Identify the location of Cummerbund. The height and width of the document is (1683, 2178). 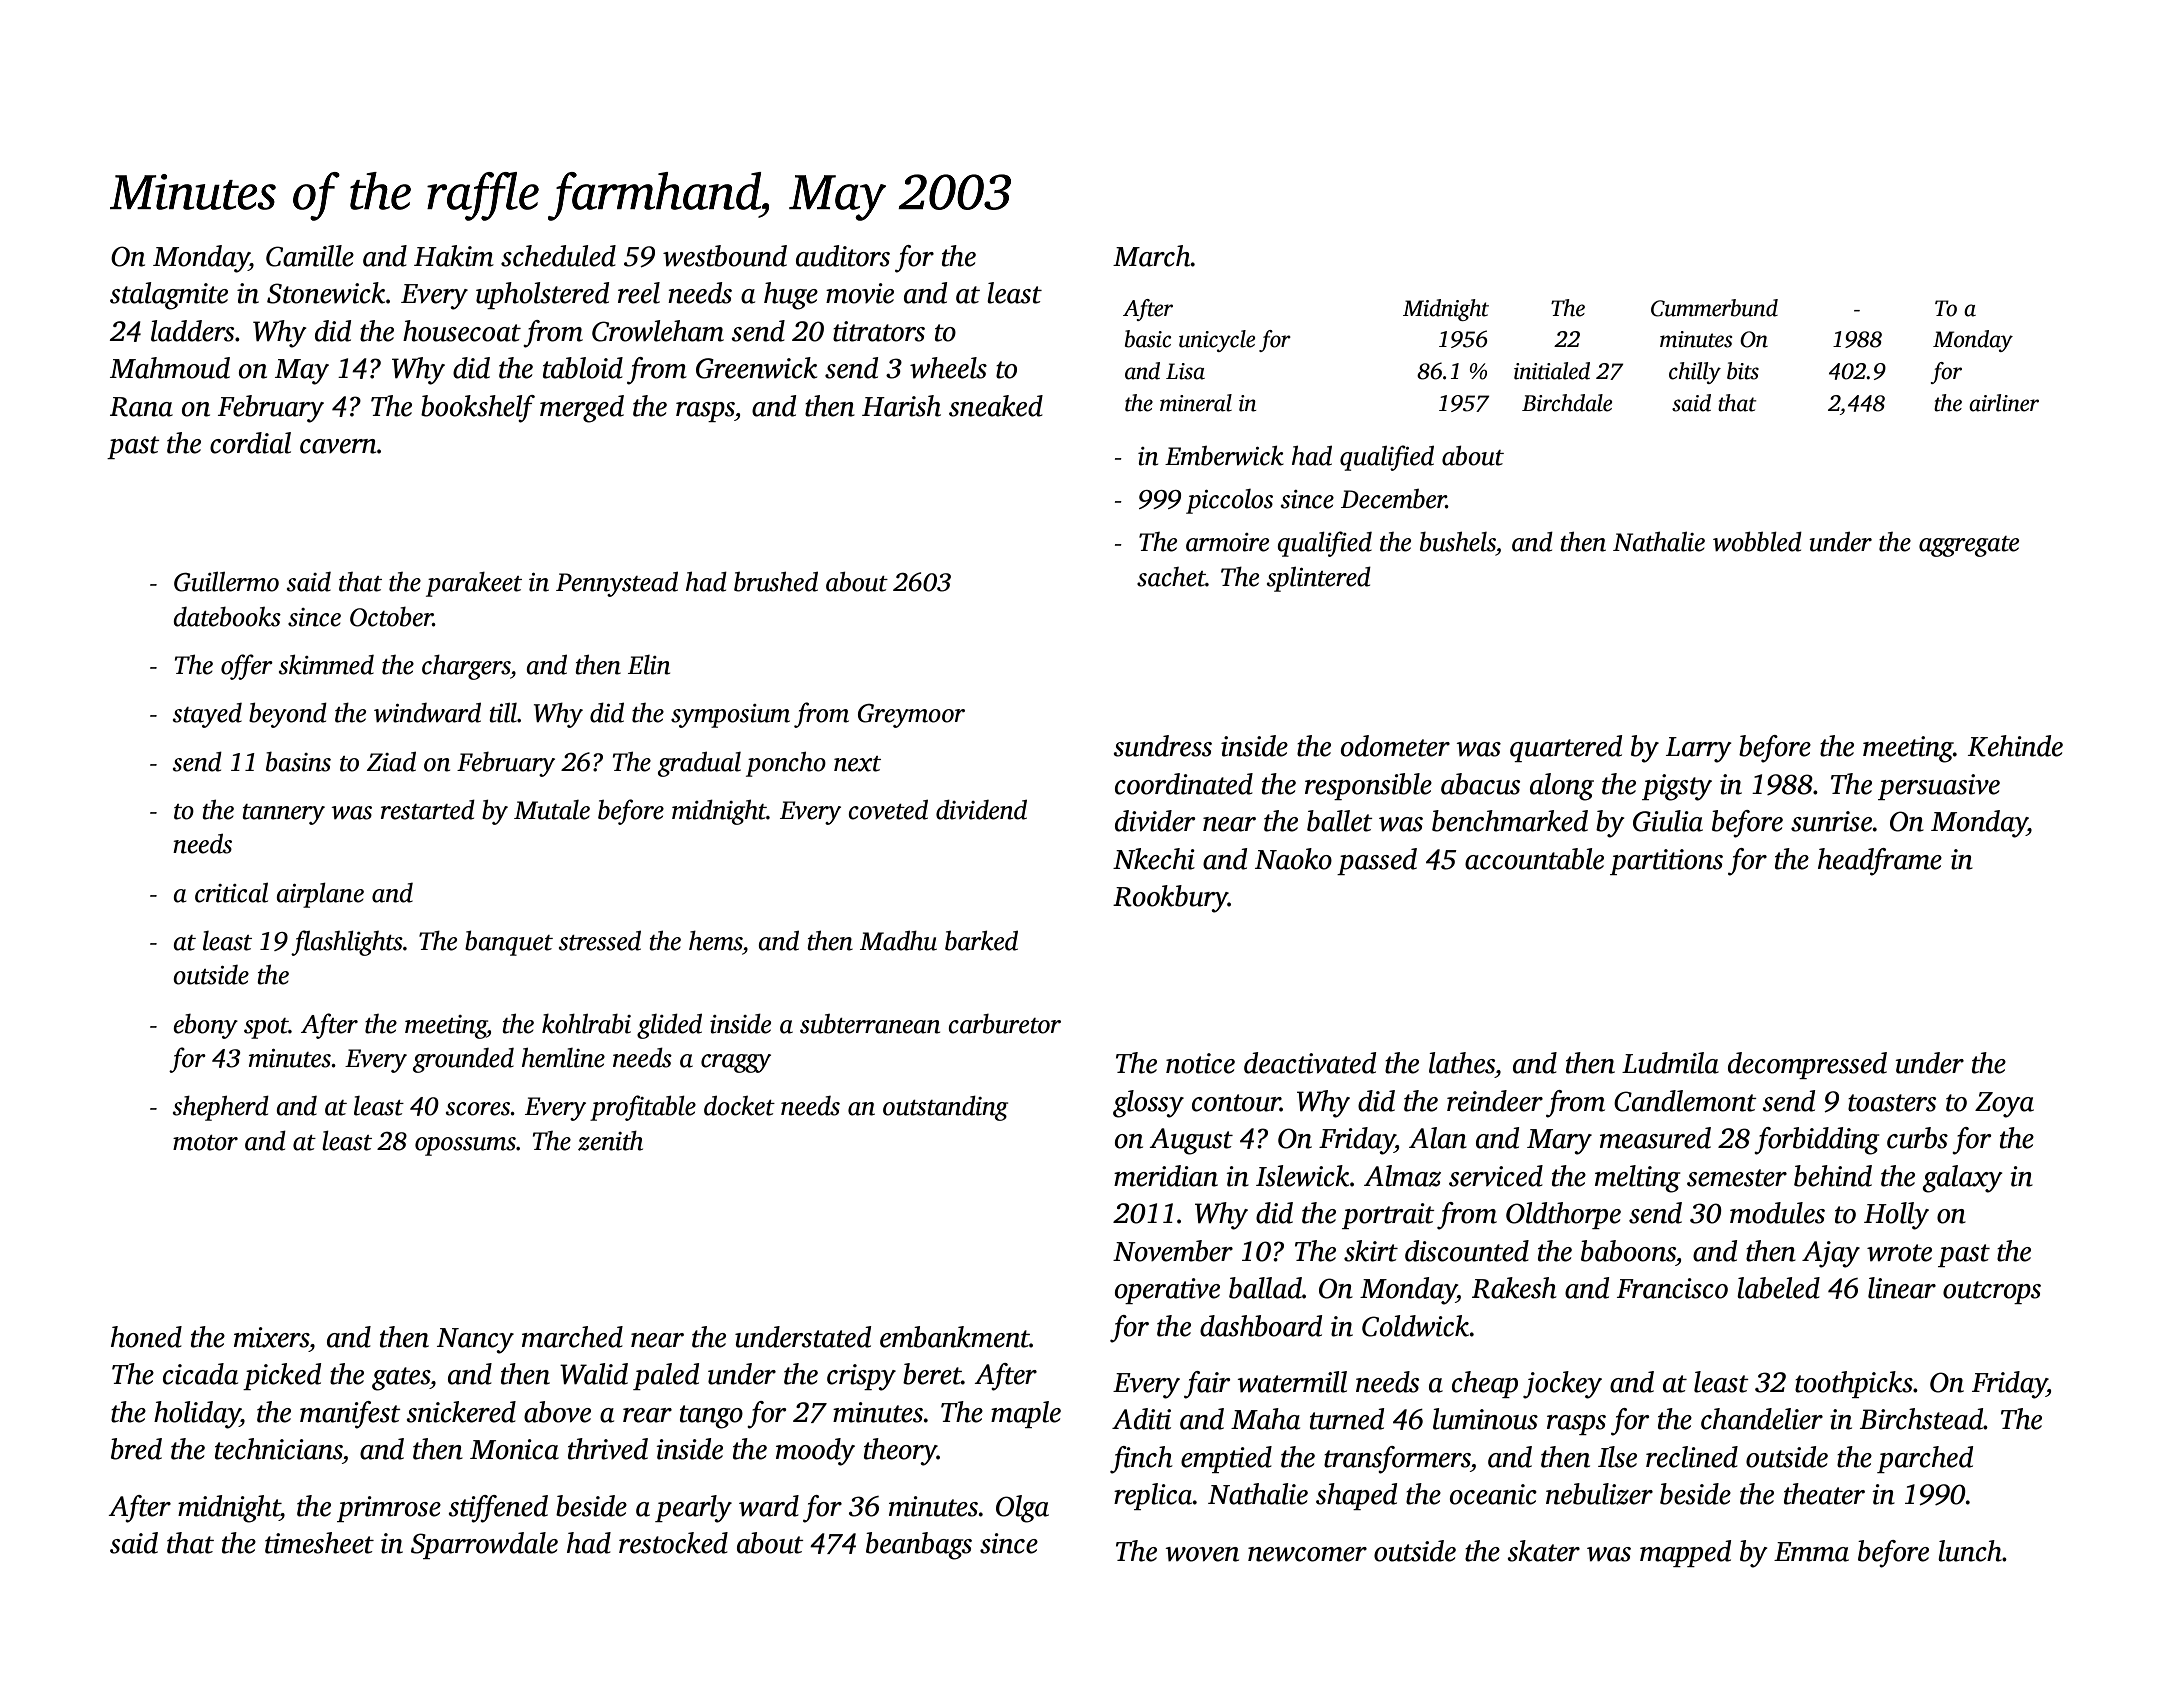
(1714, 308).
